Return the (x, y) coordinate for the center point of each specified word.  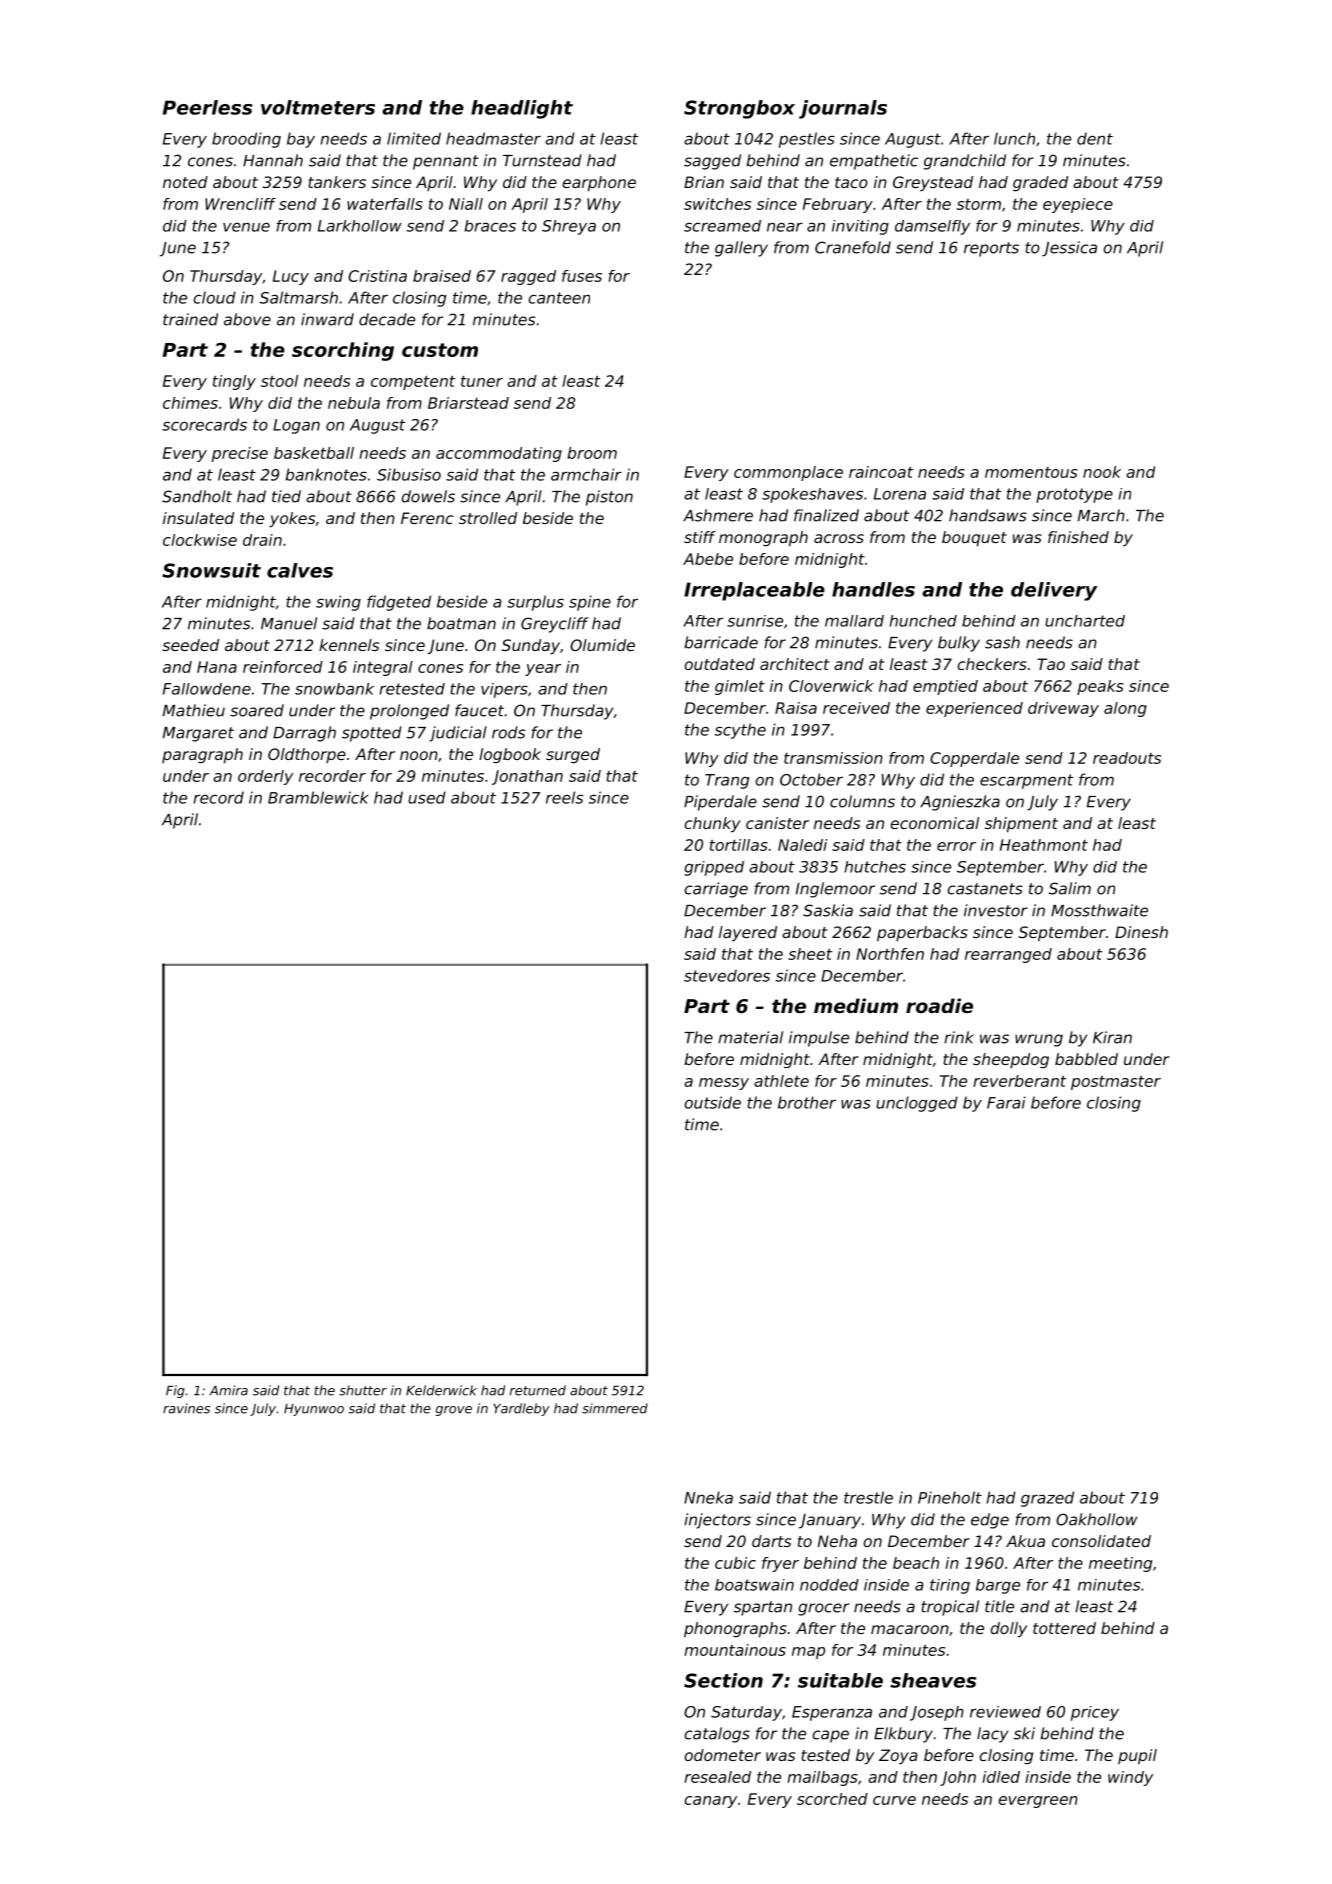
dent (1095, 138)
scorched (832, 1799)
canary (710, 1802)
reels (564, 797)
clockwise (200, 540)
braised (442, 276)
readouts (1127, 758)
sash (1002, 642)
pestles (807, 140)
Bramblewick (318, 797)
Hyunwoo (314, 1410)
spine (590, 603)
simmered (615, 1408)
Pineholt (950, 1497)
